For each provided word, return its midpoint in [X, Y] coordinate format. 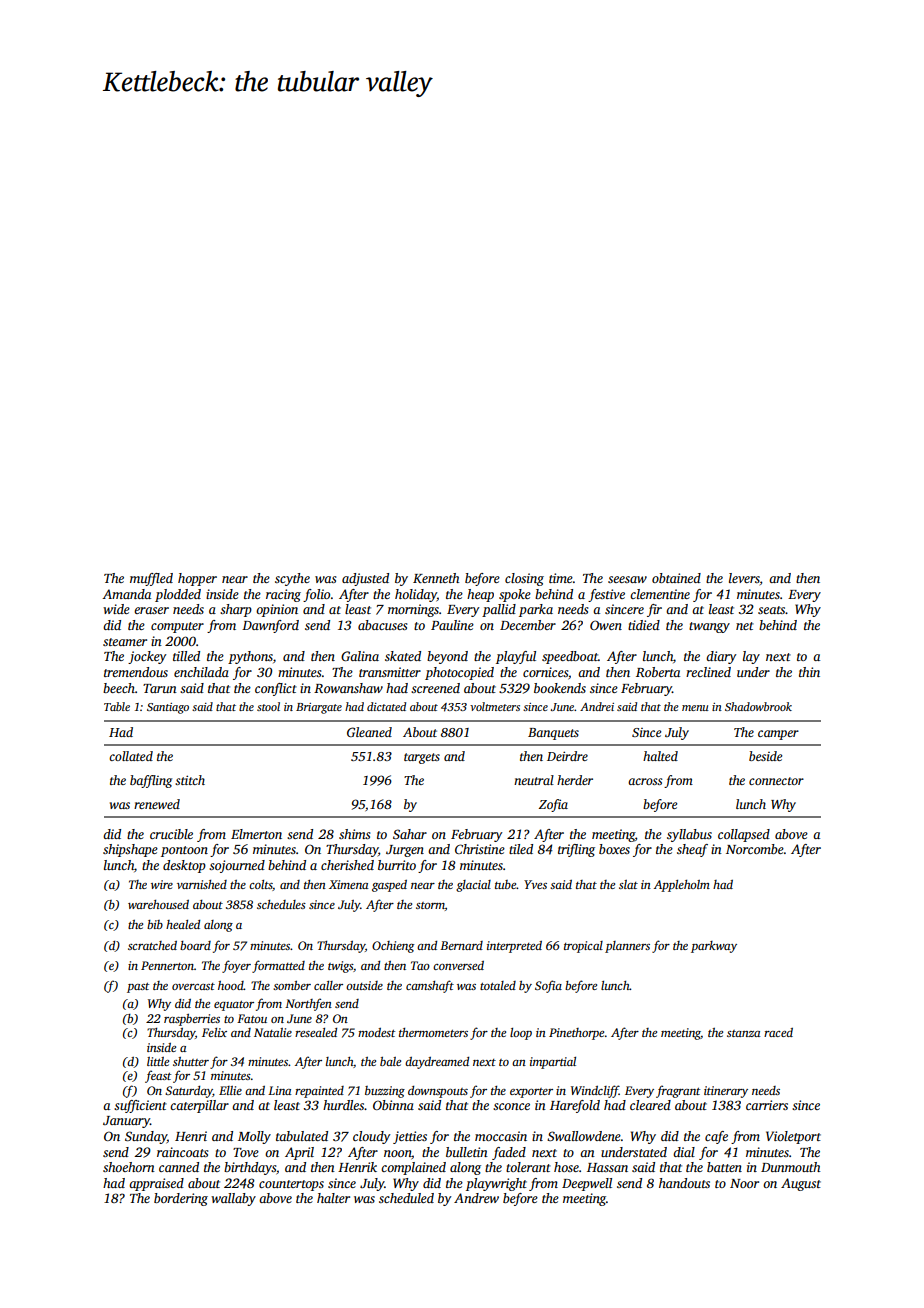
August [801, 1184]
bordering [181, 1199]
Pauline [452, 625]
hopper [197, 579]
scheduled [406, 1198]
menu [695, 708]
